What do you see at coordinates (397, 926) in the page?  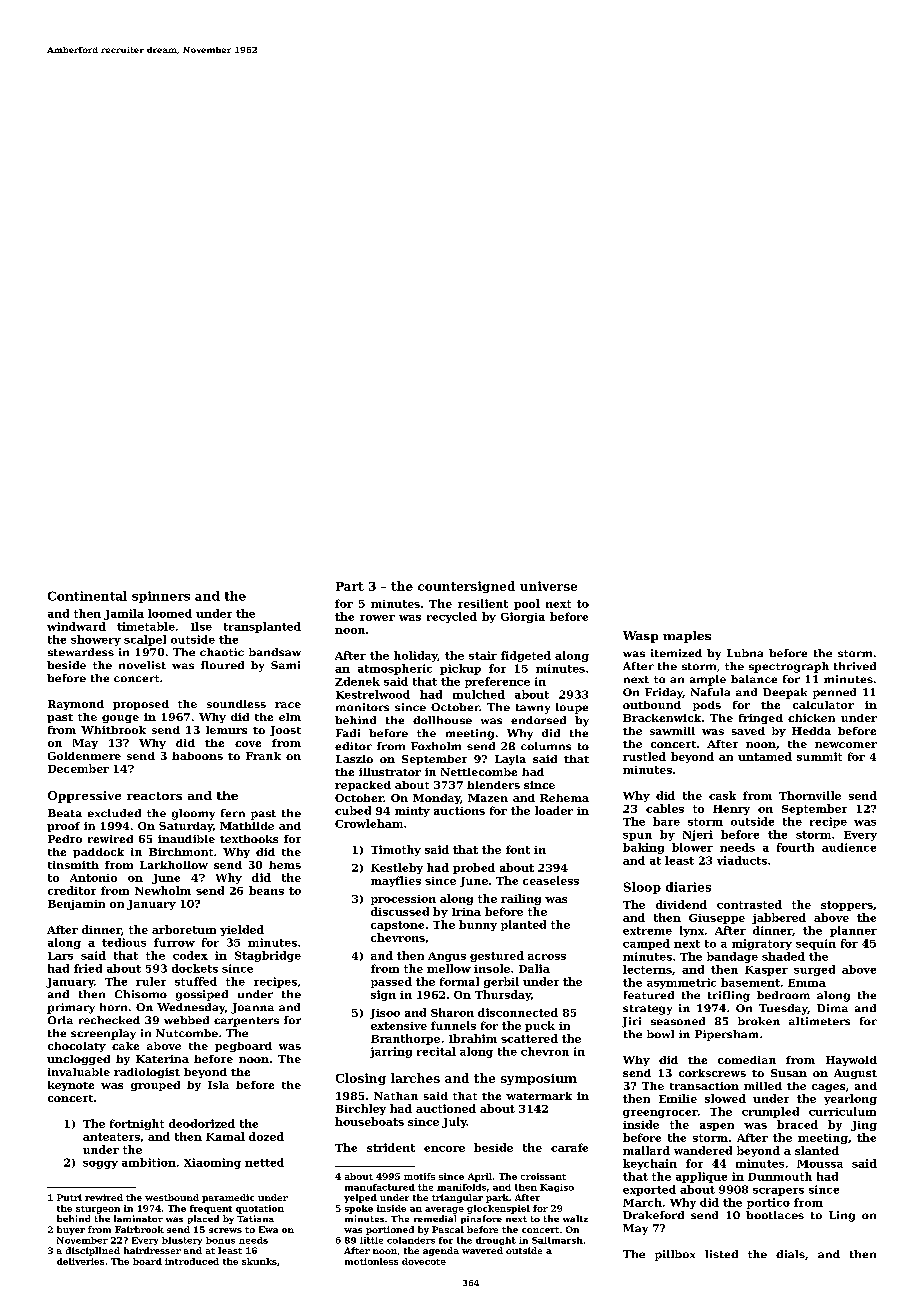 I see `capstone` at bounding box center [397, 926].
